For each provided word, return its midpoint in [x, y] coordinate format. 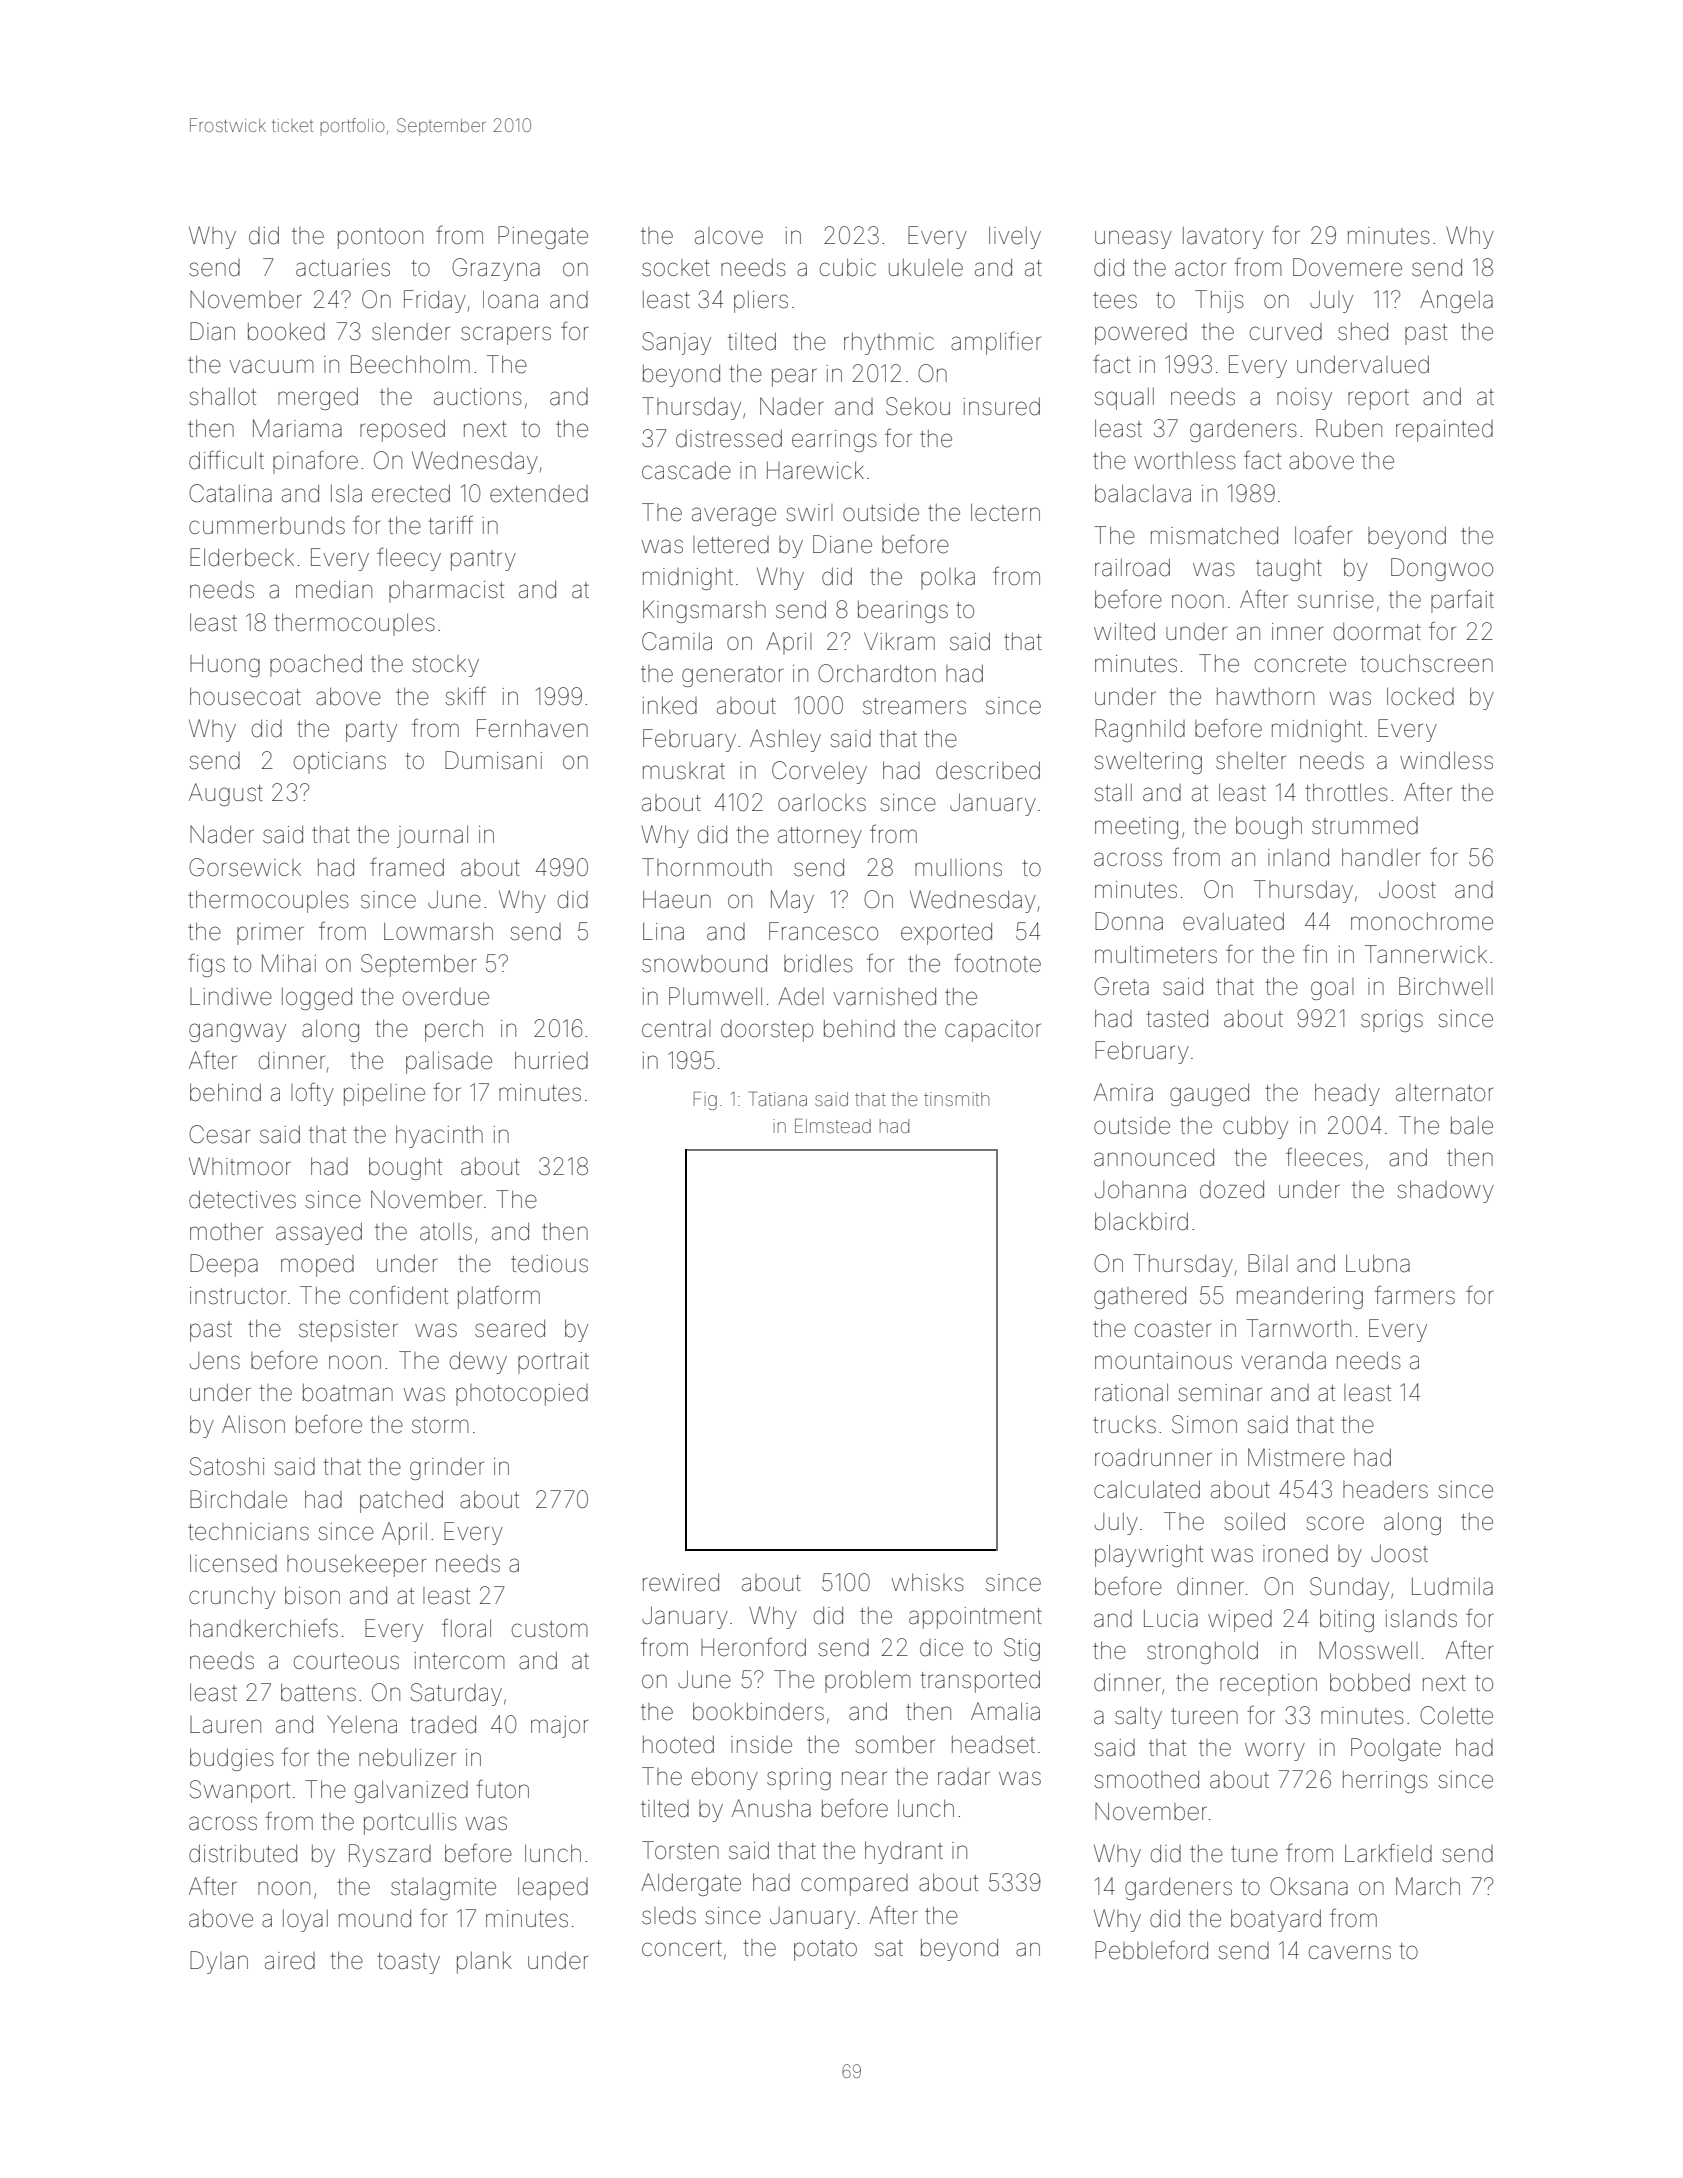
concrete [1300, 664]
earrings [834, 441]
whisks [928, 1582]
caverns [1350, 1952]
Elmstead [833, 1126]
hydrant [904, 1852]
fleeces [1324, 1157]
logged [317, 999]
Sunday [1349, 1588]
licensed [233, 1563]
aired [290, 1961]
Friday [435, 301]
